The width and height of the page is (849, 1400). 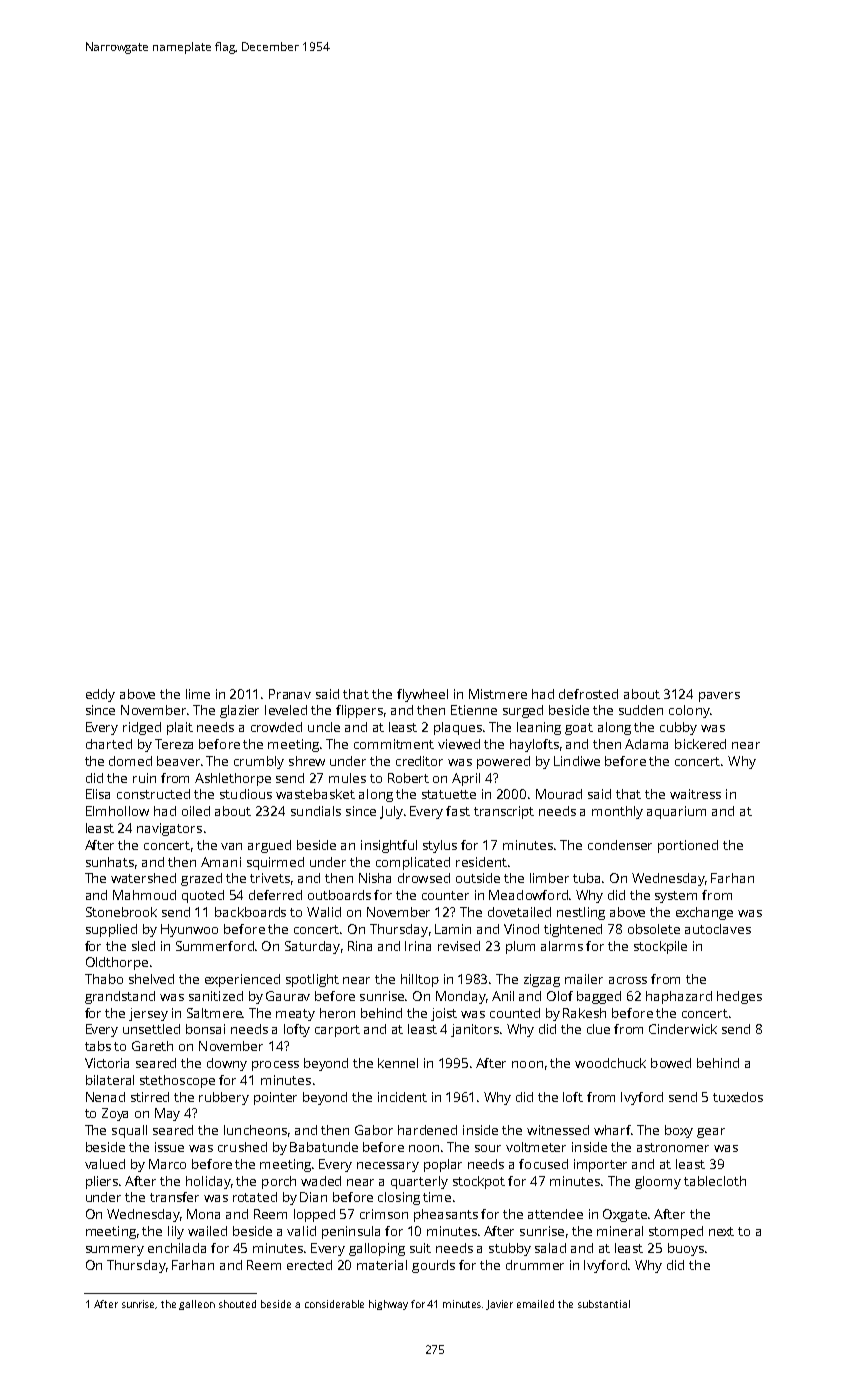 What do you see at coordinates (617, 812) in the page?
I see `monthly` at bounding box center [617, 812].
